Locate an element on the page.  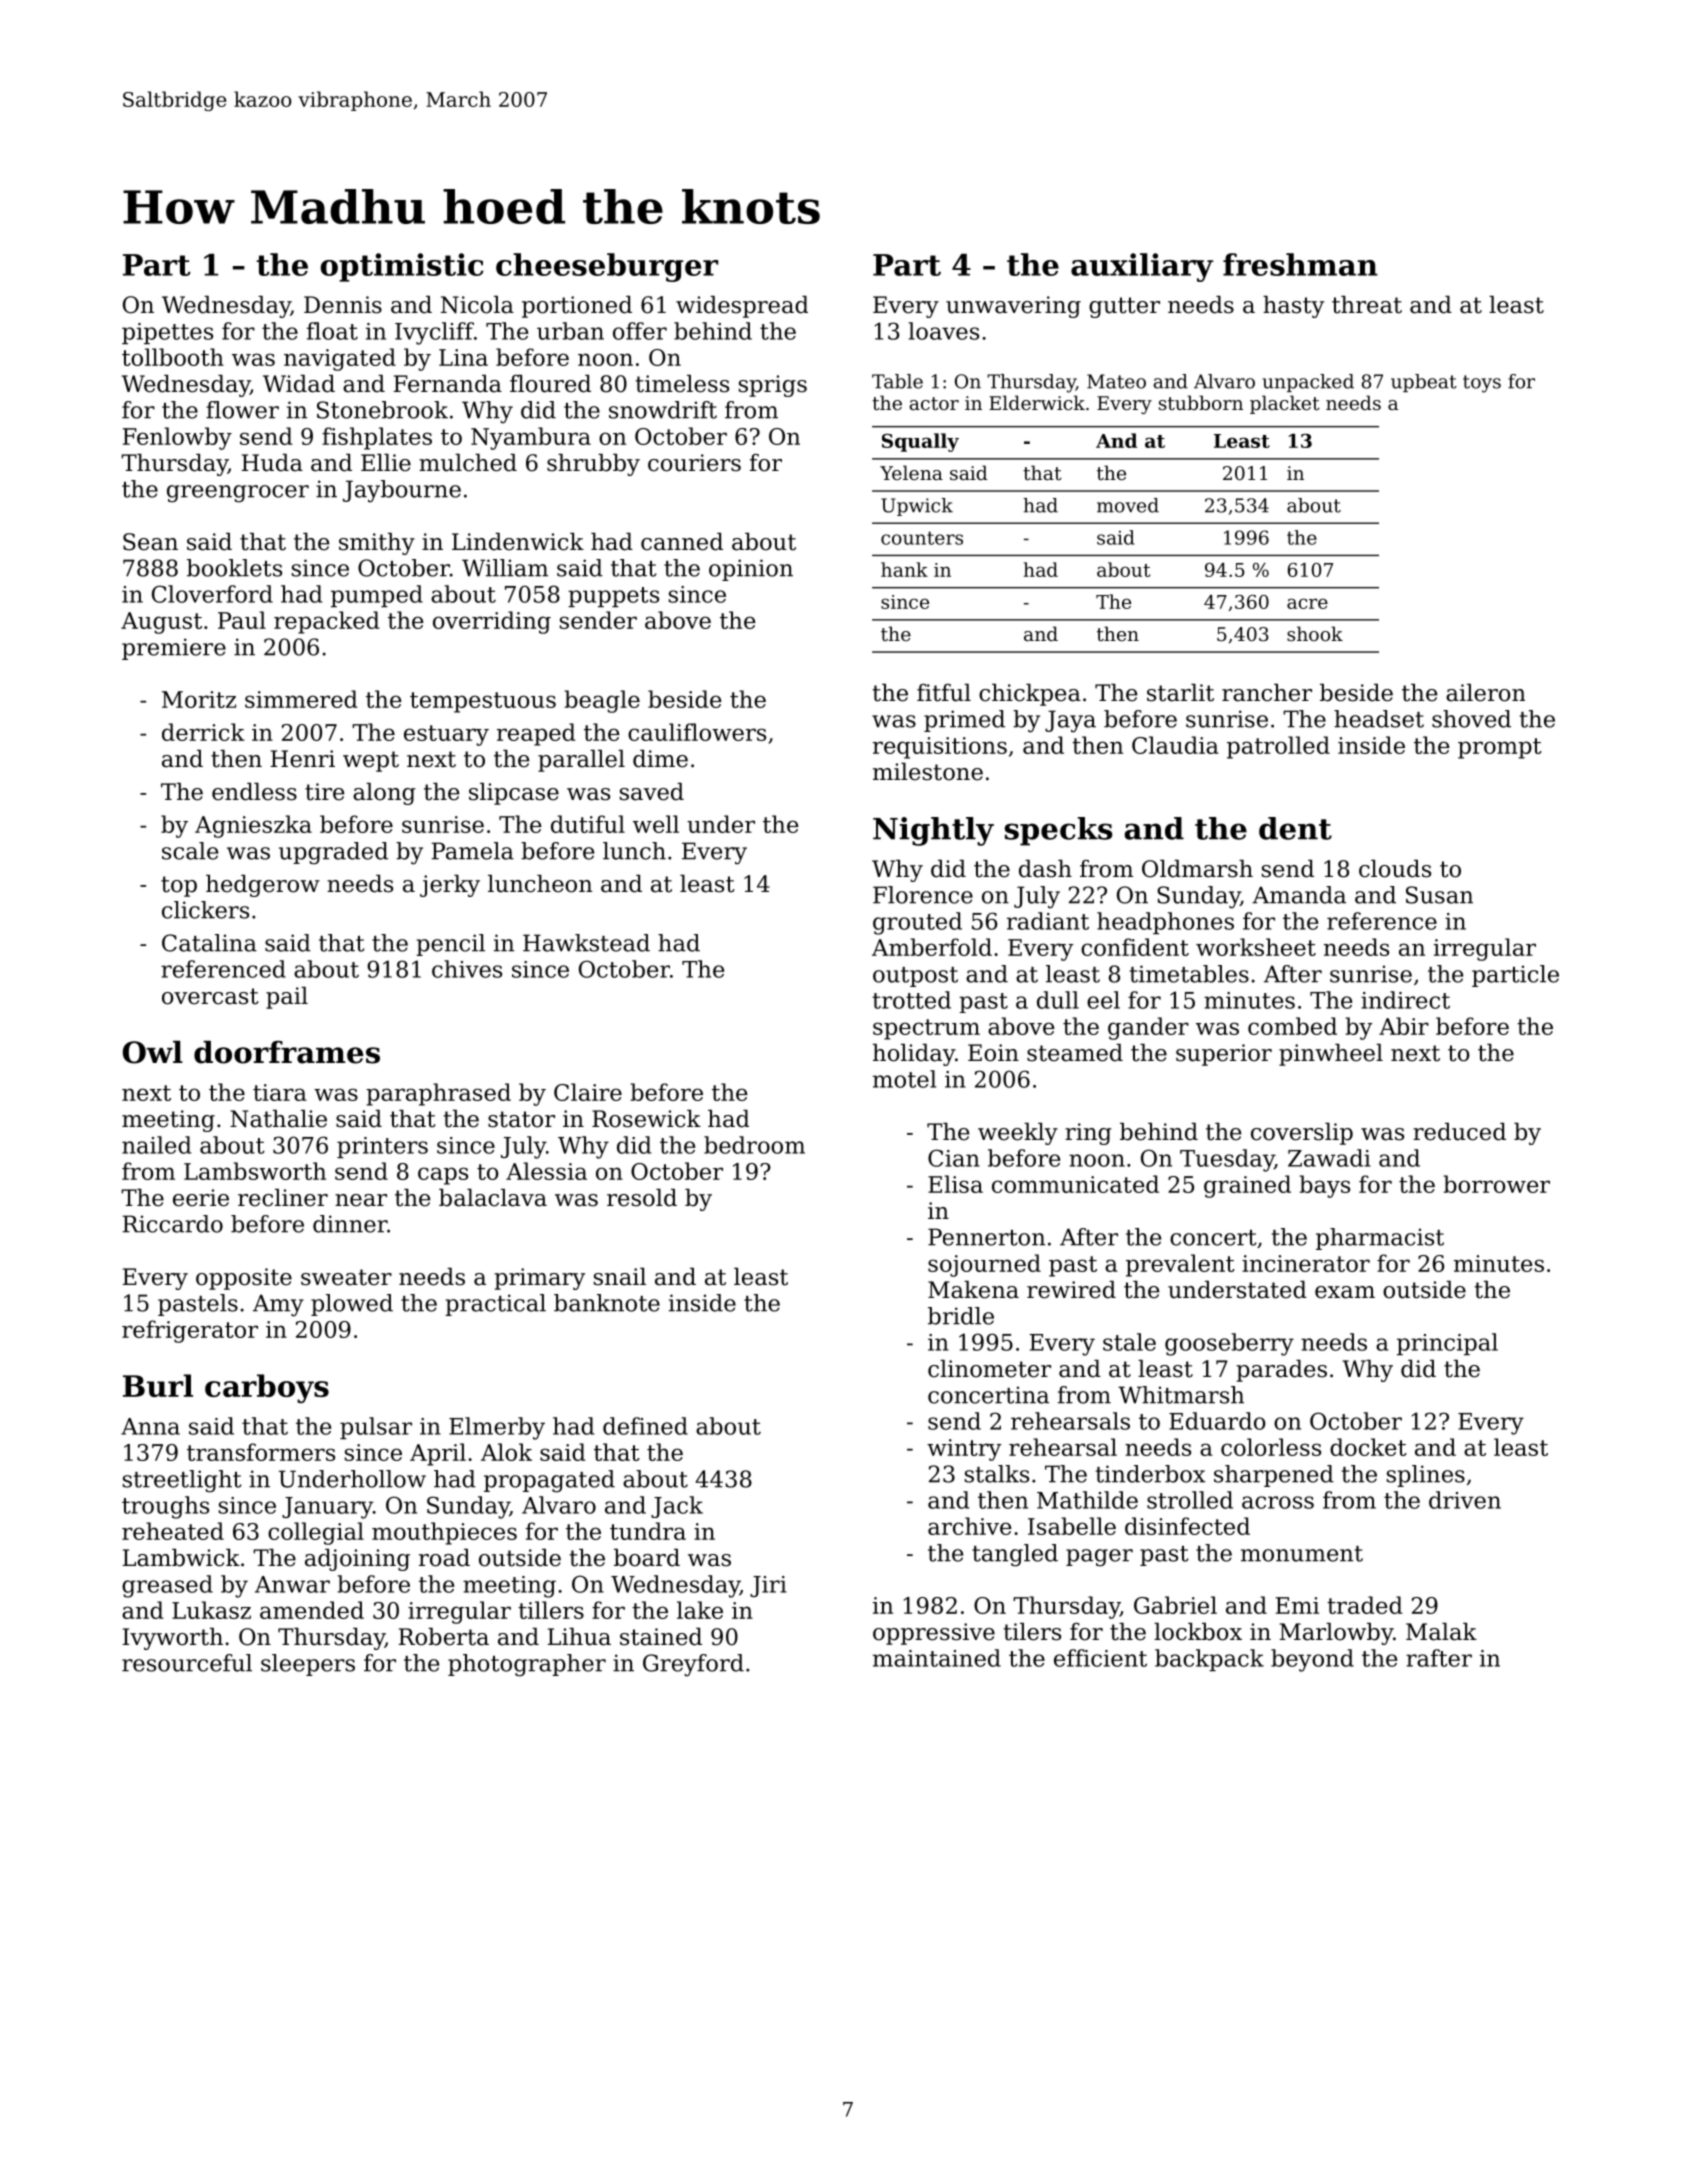
pipettes is located at coordinates (167, 333).
